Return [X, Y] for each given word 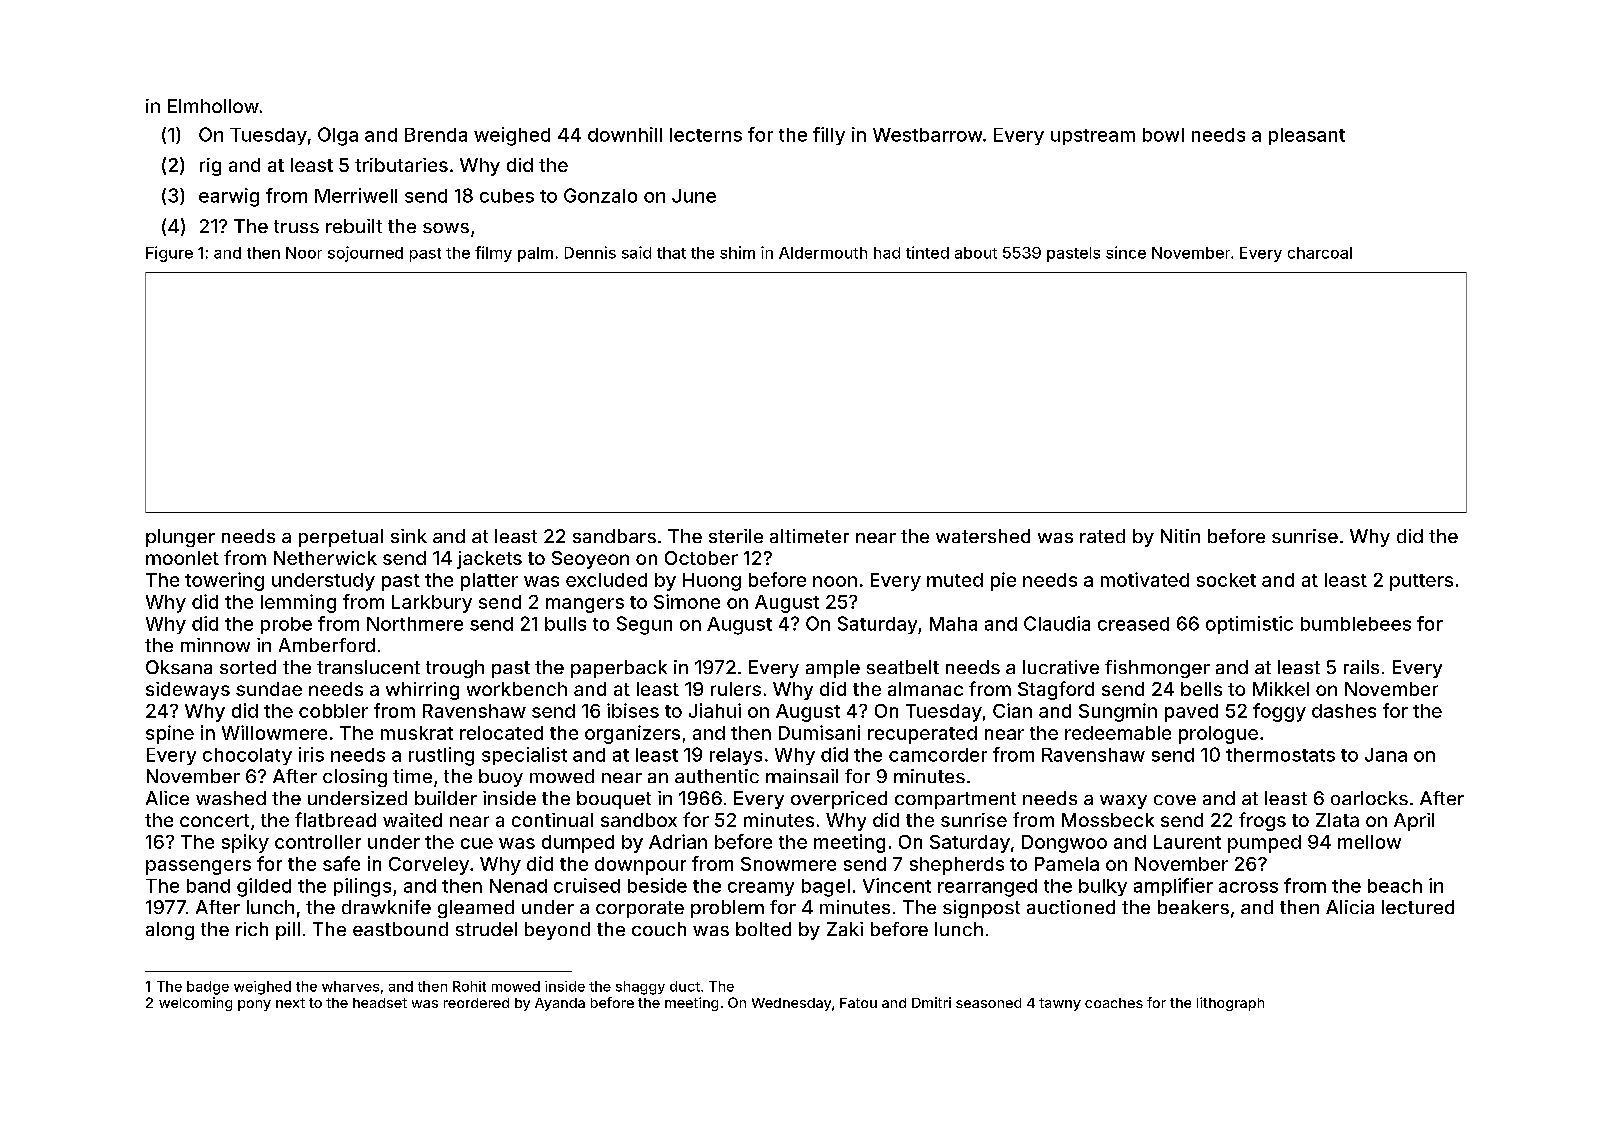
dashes [1344, 711]
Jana [1386, 755]
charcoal [1320, 253]
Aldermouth [823, 253]
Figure [169, 254]
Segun [644, 625]
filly [829, 136]
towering [224, 581]
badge [208, 988]
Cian [1012, 710]
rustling [441, 756]
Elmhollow [213, 106]
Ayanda [560, 1004]
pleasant [1307, 136]
